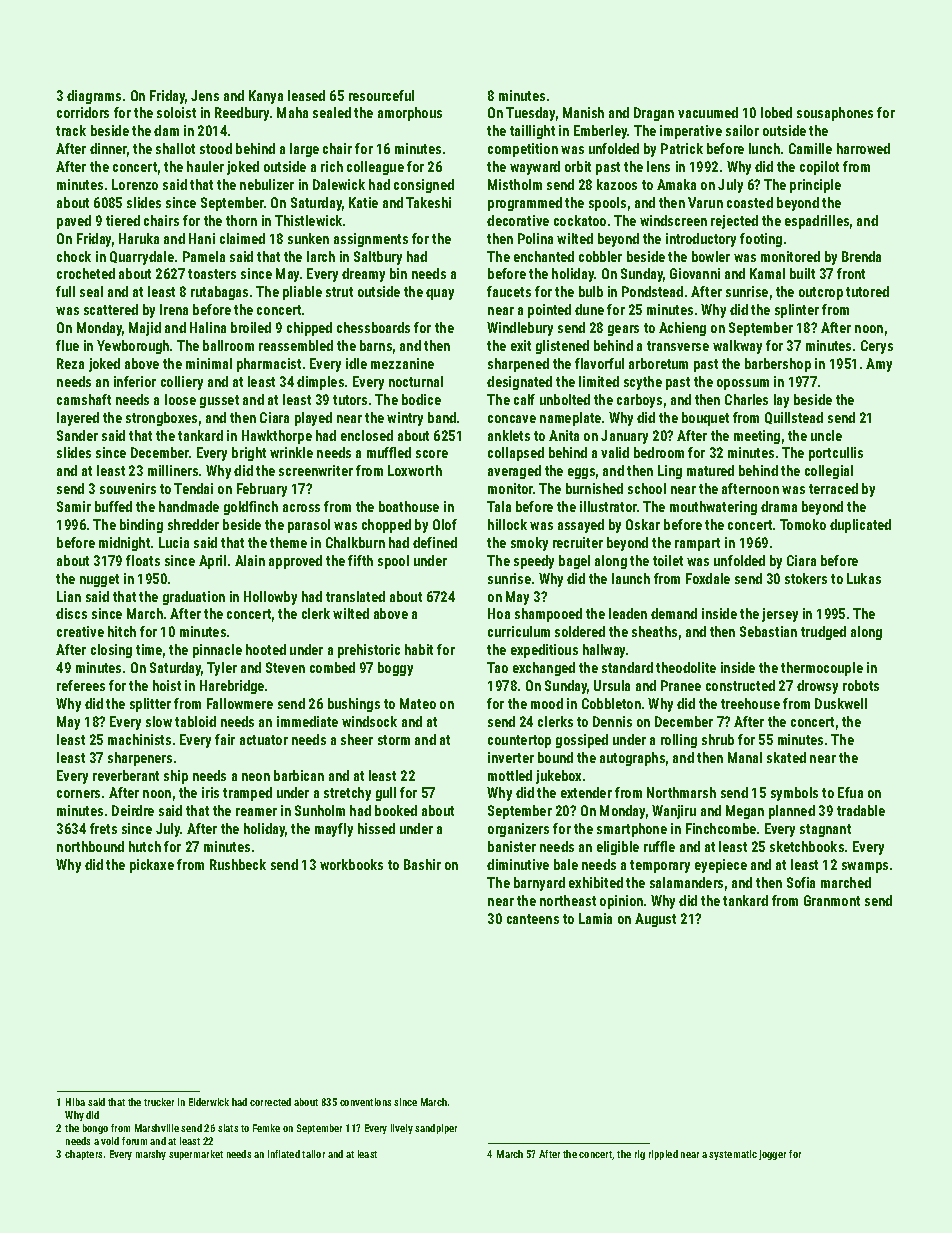 The image size is (952, 1233). I want to click on consigned, so click(424, 186).
